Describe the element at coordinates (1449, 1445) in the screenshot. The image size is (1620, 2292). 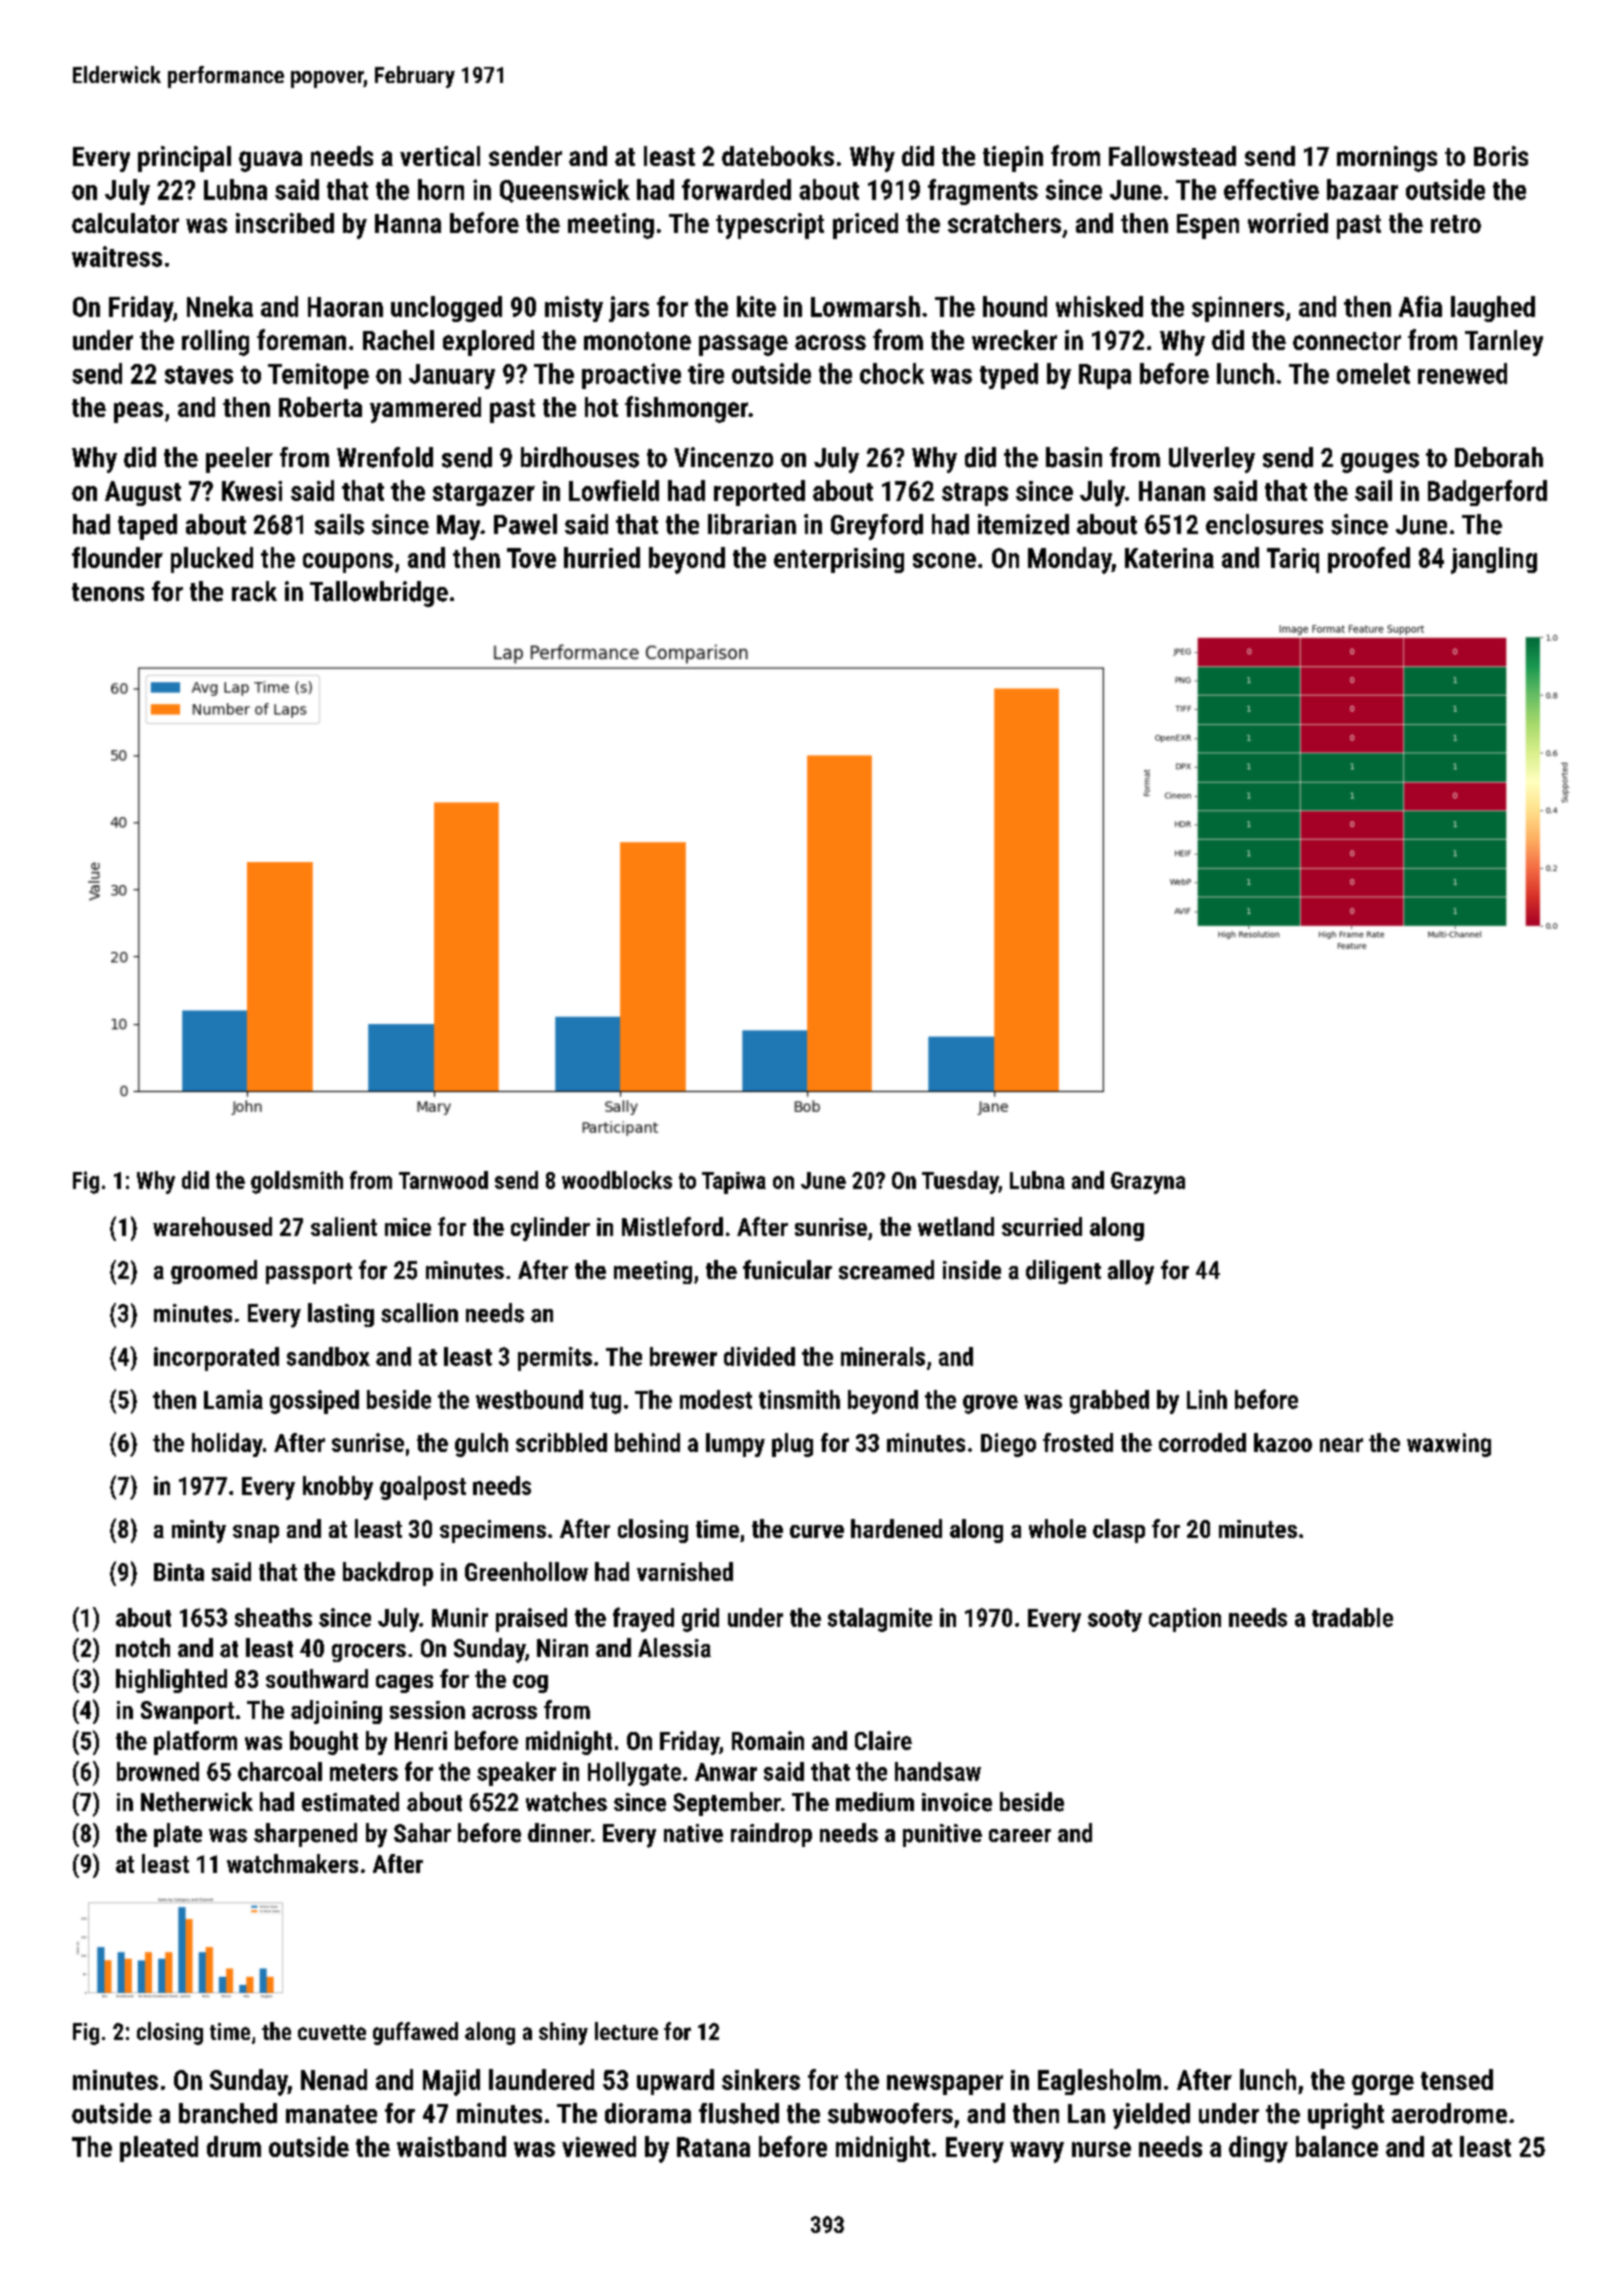
I see `waxwing` at that location.
